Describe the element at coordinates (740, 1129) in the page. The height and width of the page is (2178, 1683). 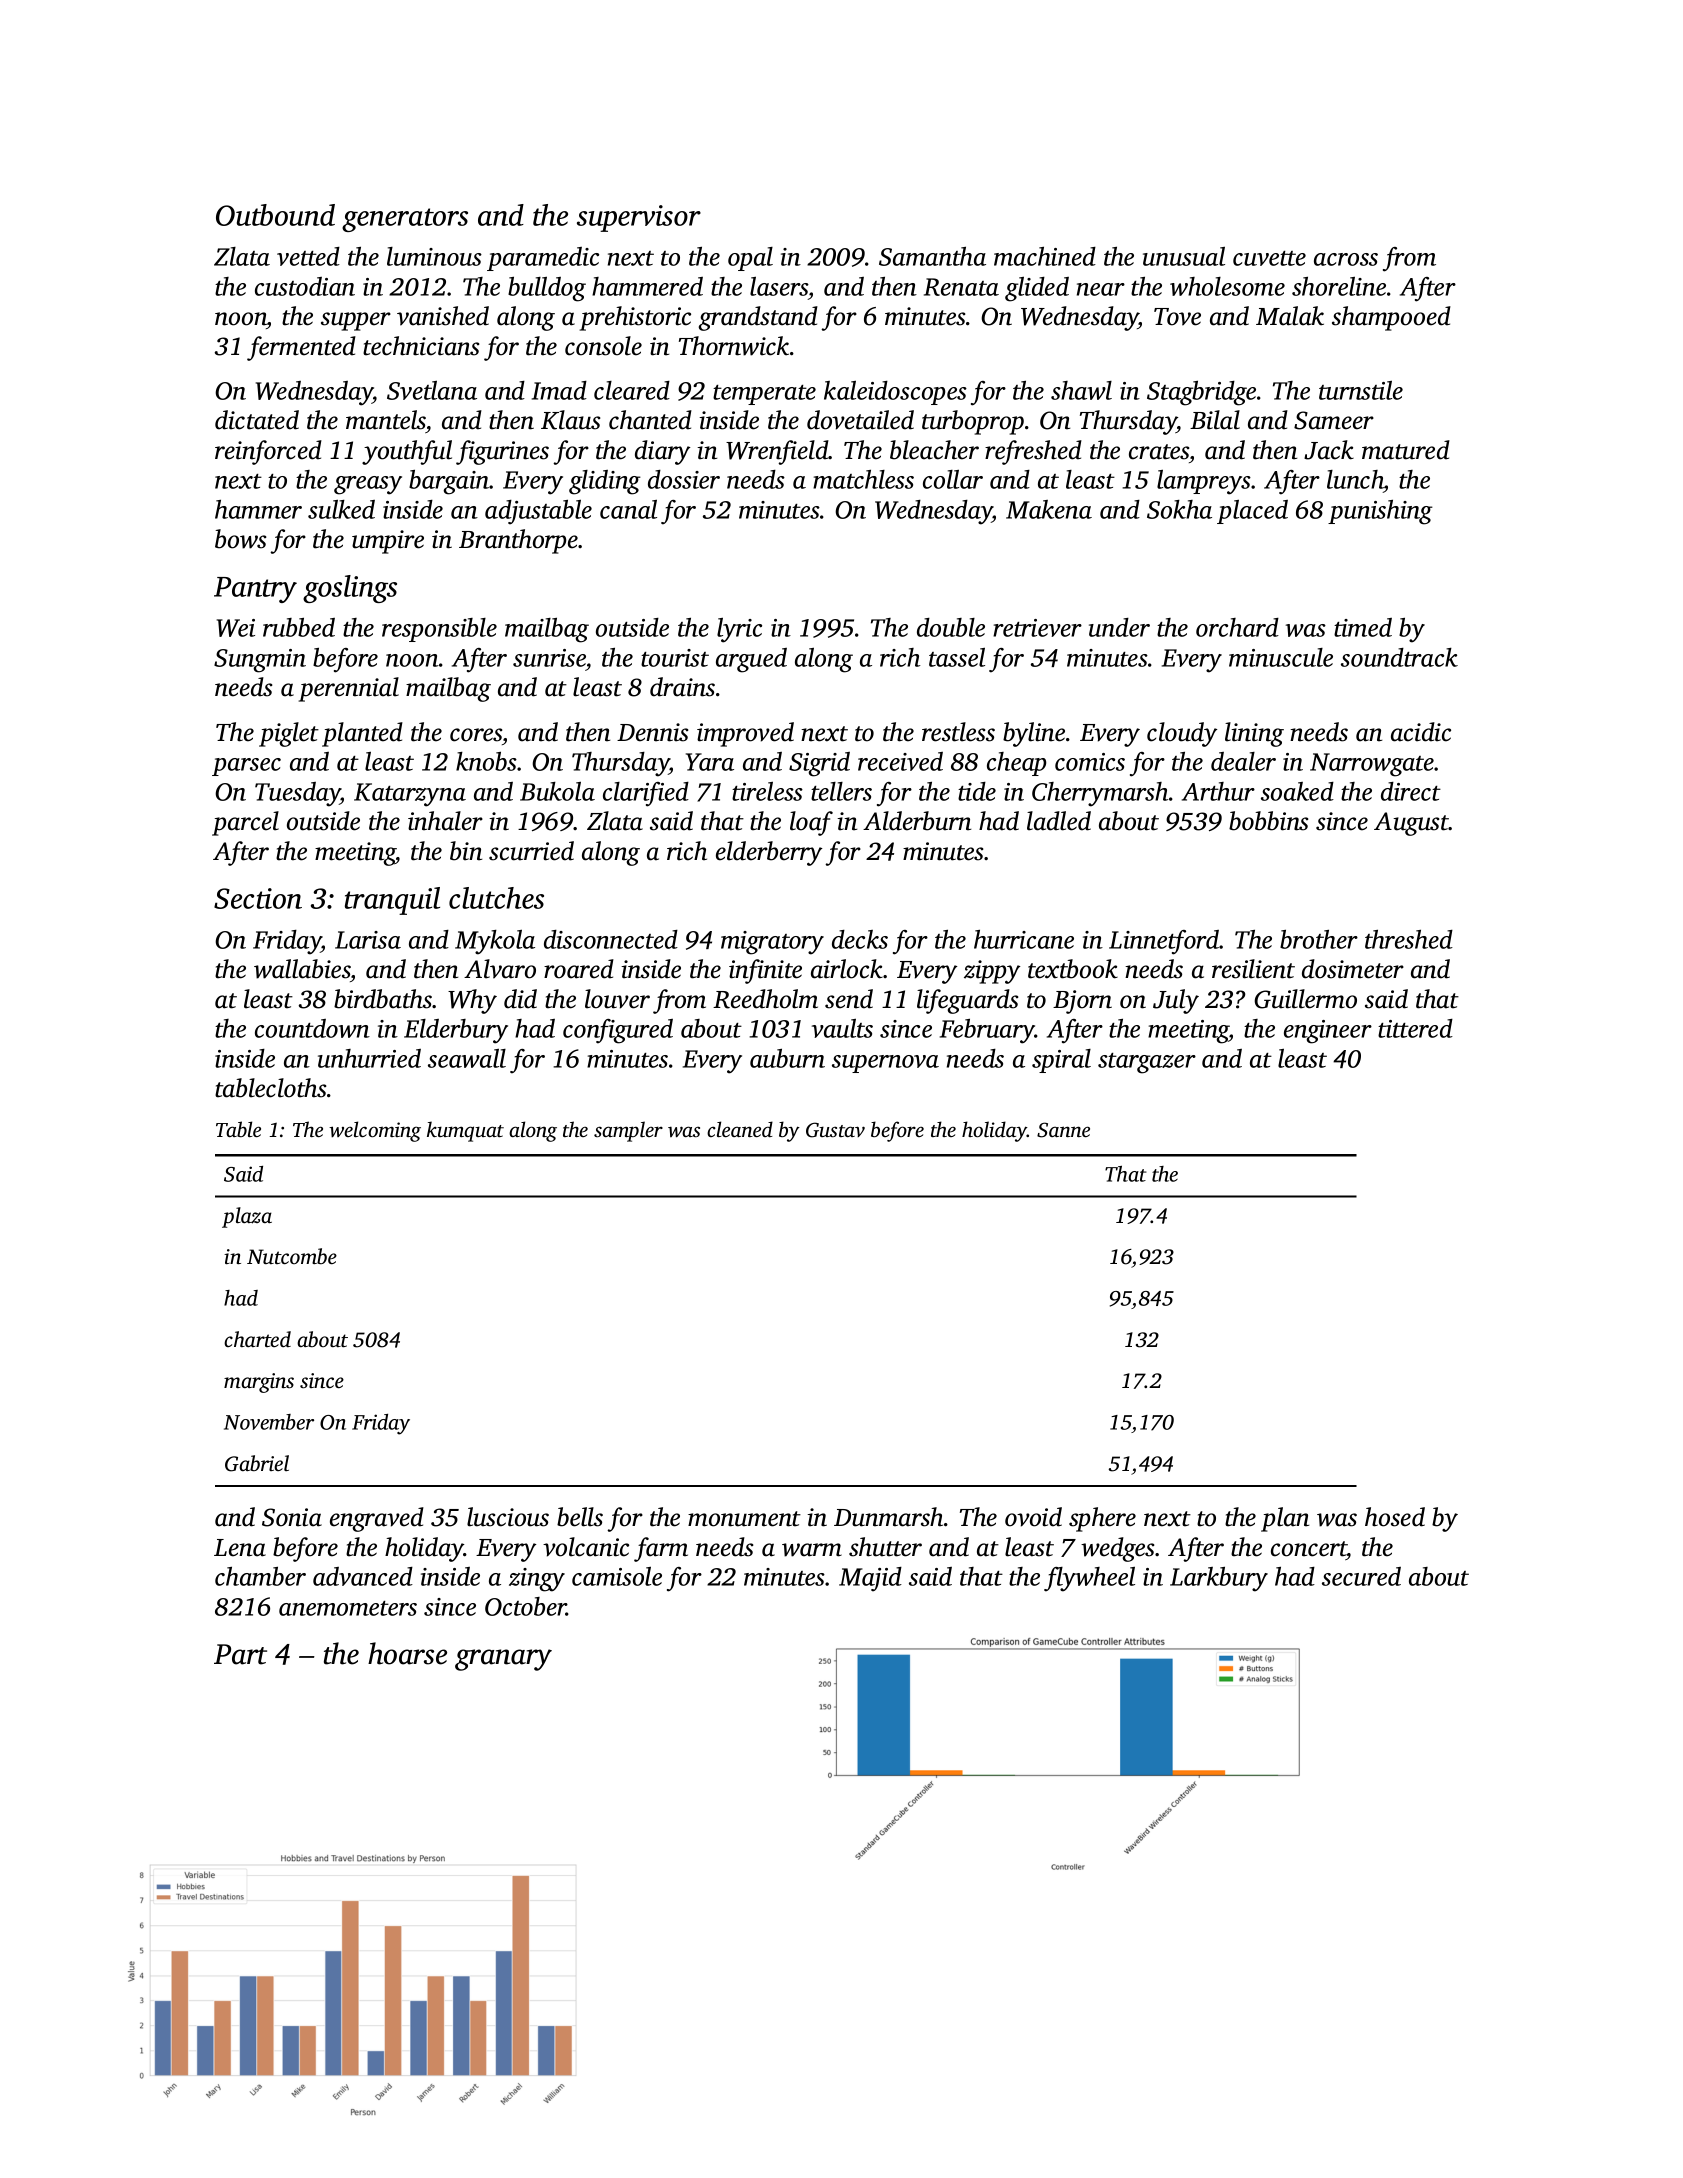
I see `cleaned` at that location.
